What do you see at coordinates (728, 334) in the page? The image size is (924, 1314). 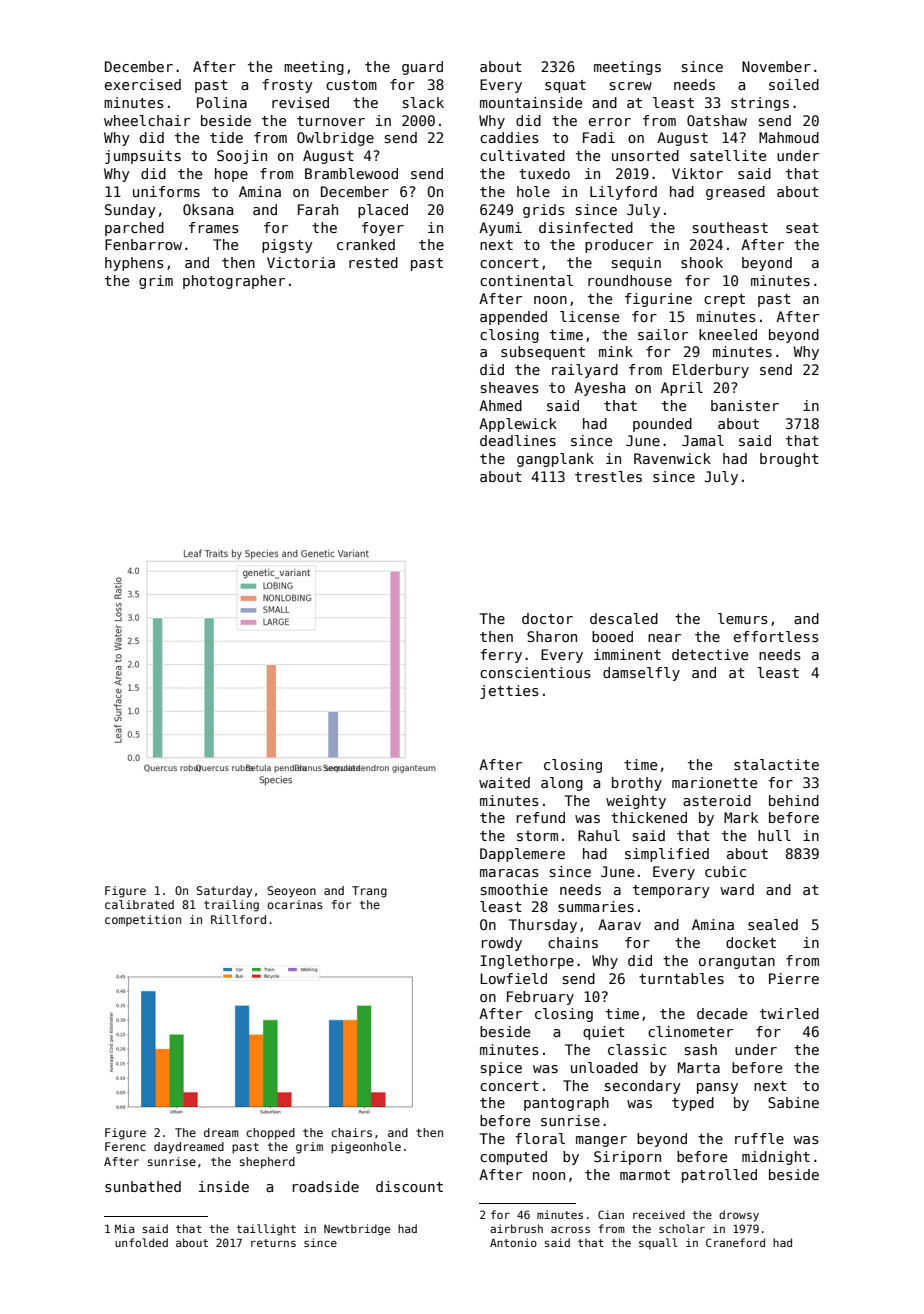 I see `kneeled` at bounding box center [728, 334].
